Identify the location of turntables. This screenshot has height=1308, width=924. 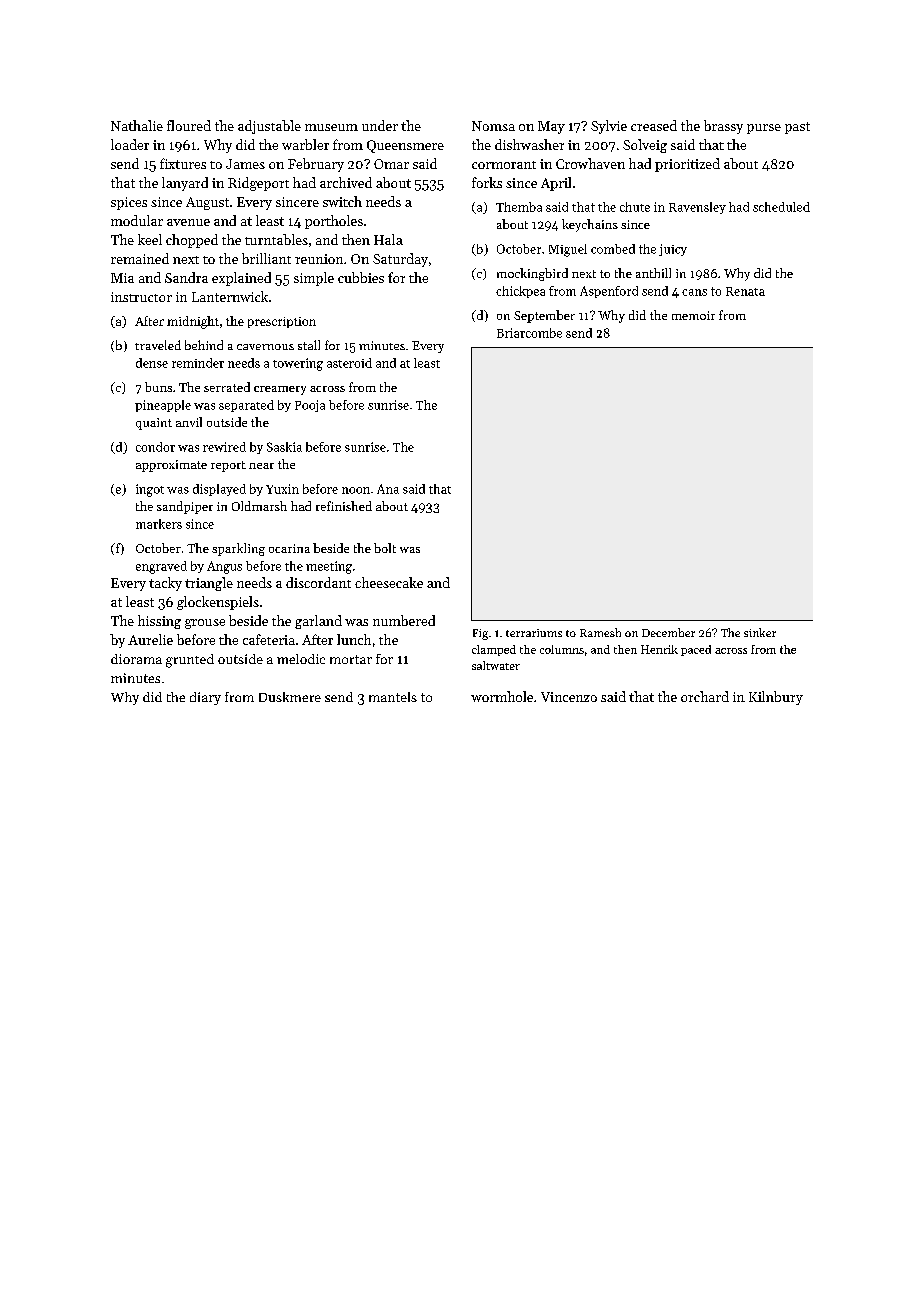
(276, 239).
